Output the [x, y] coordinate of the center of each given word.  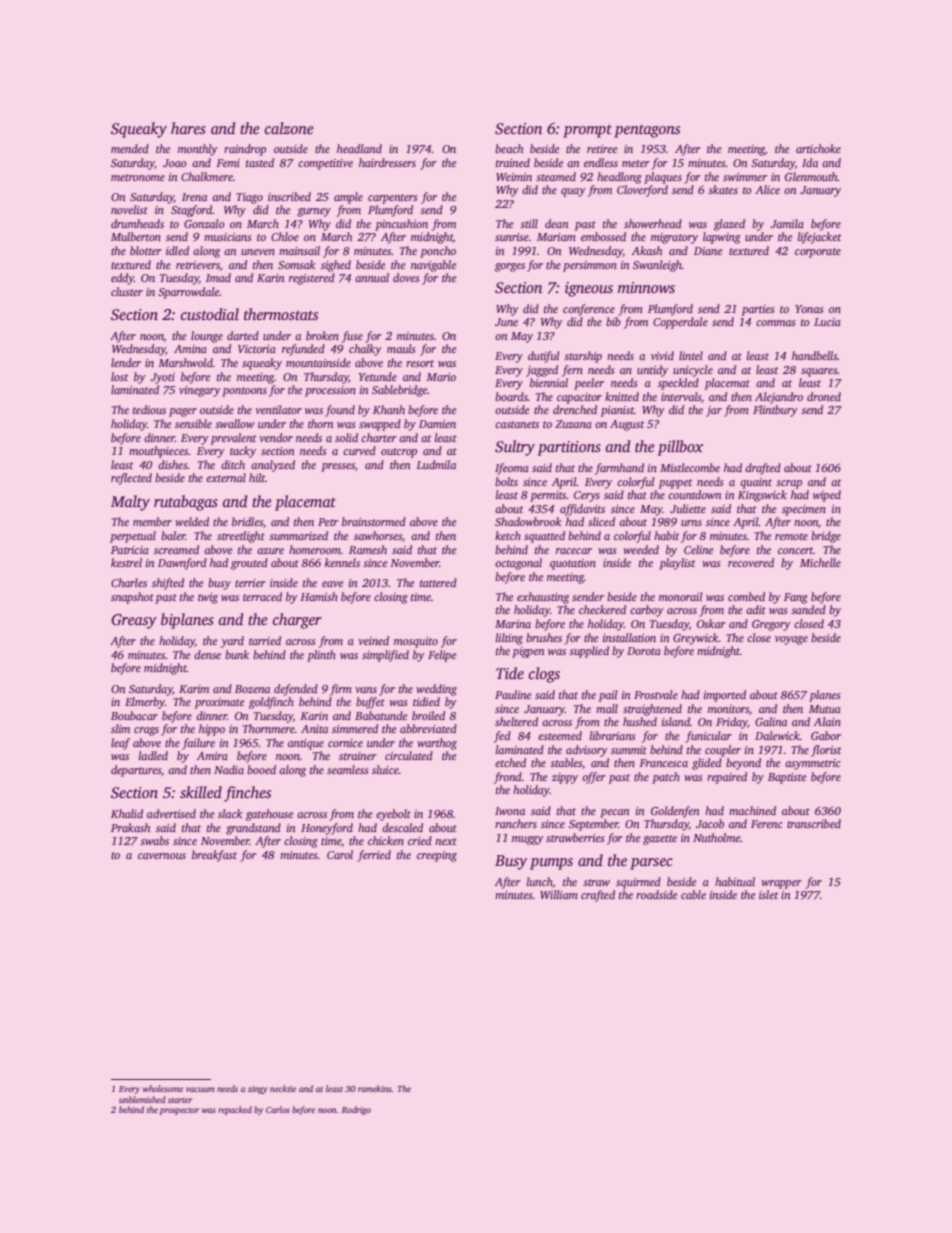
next [446, 841]
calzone [289, 128]
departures [136, 771]
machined [752, 810]
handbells [815, 355]
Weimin [514, 177]
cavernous [162, 856]
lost [119, 376]
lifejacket [819, 238]
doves [406, 277]
